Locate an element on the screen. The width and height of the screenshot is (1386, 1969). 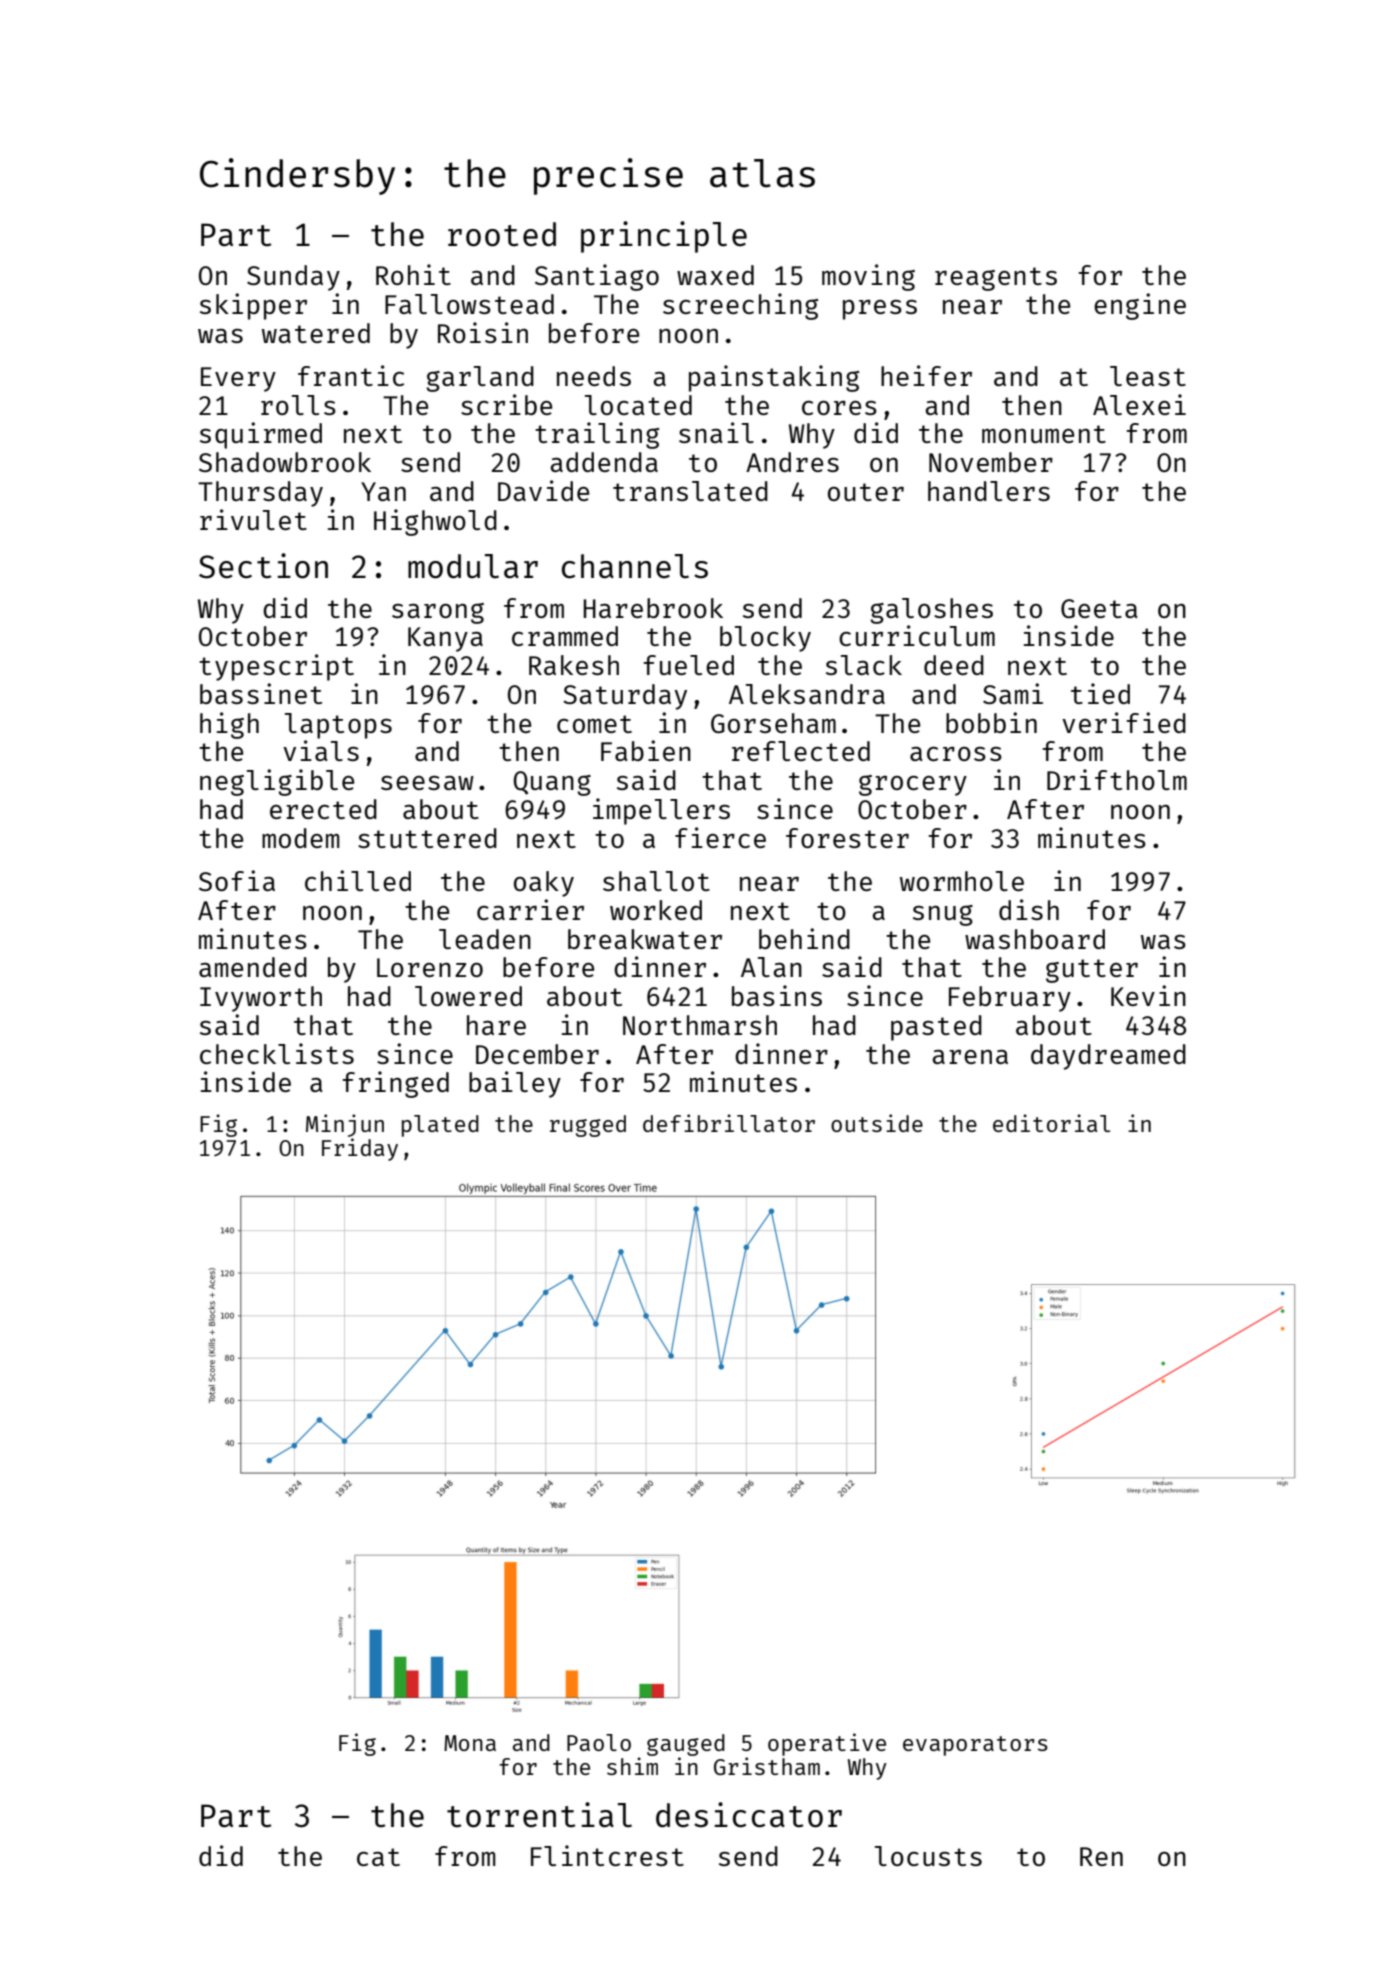
blocky is located at coordinates (765, 639).
